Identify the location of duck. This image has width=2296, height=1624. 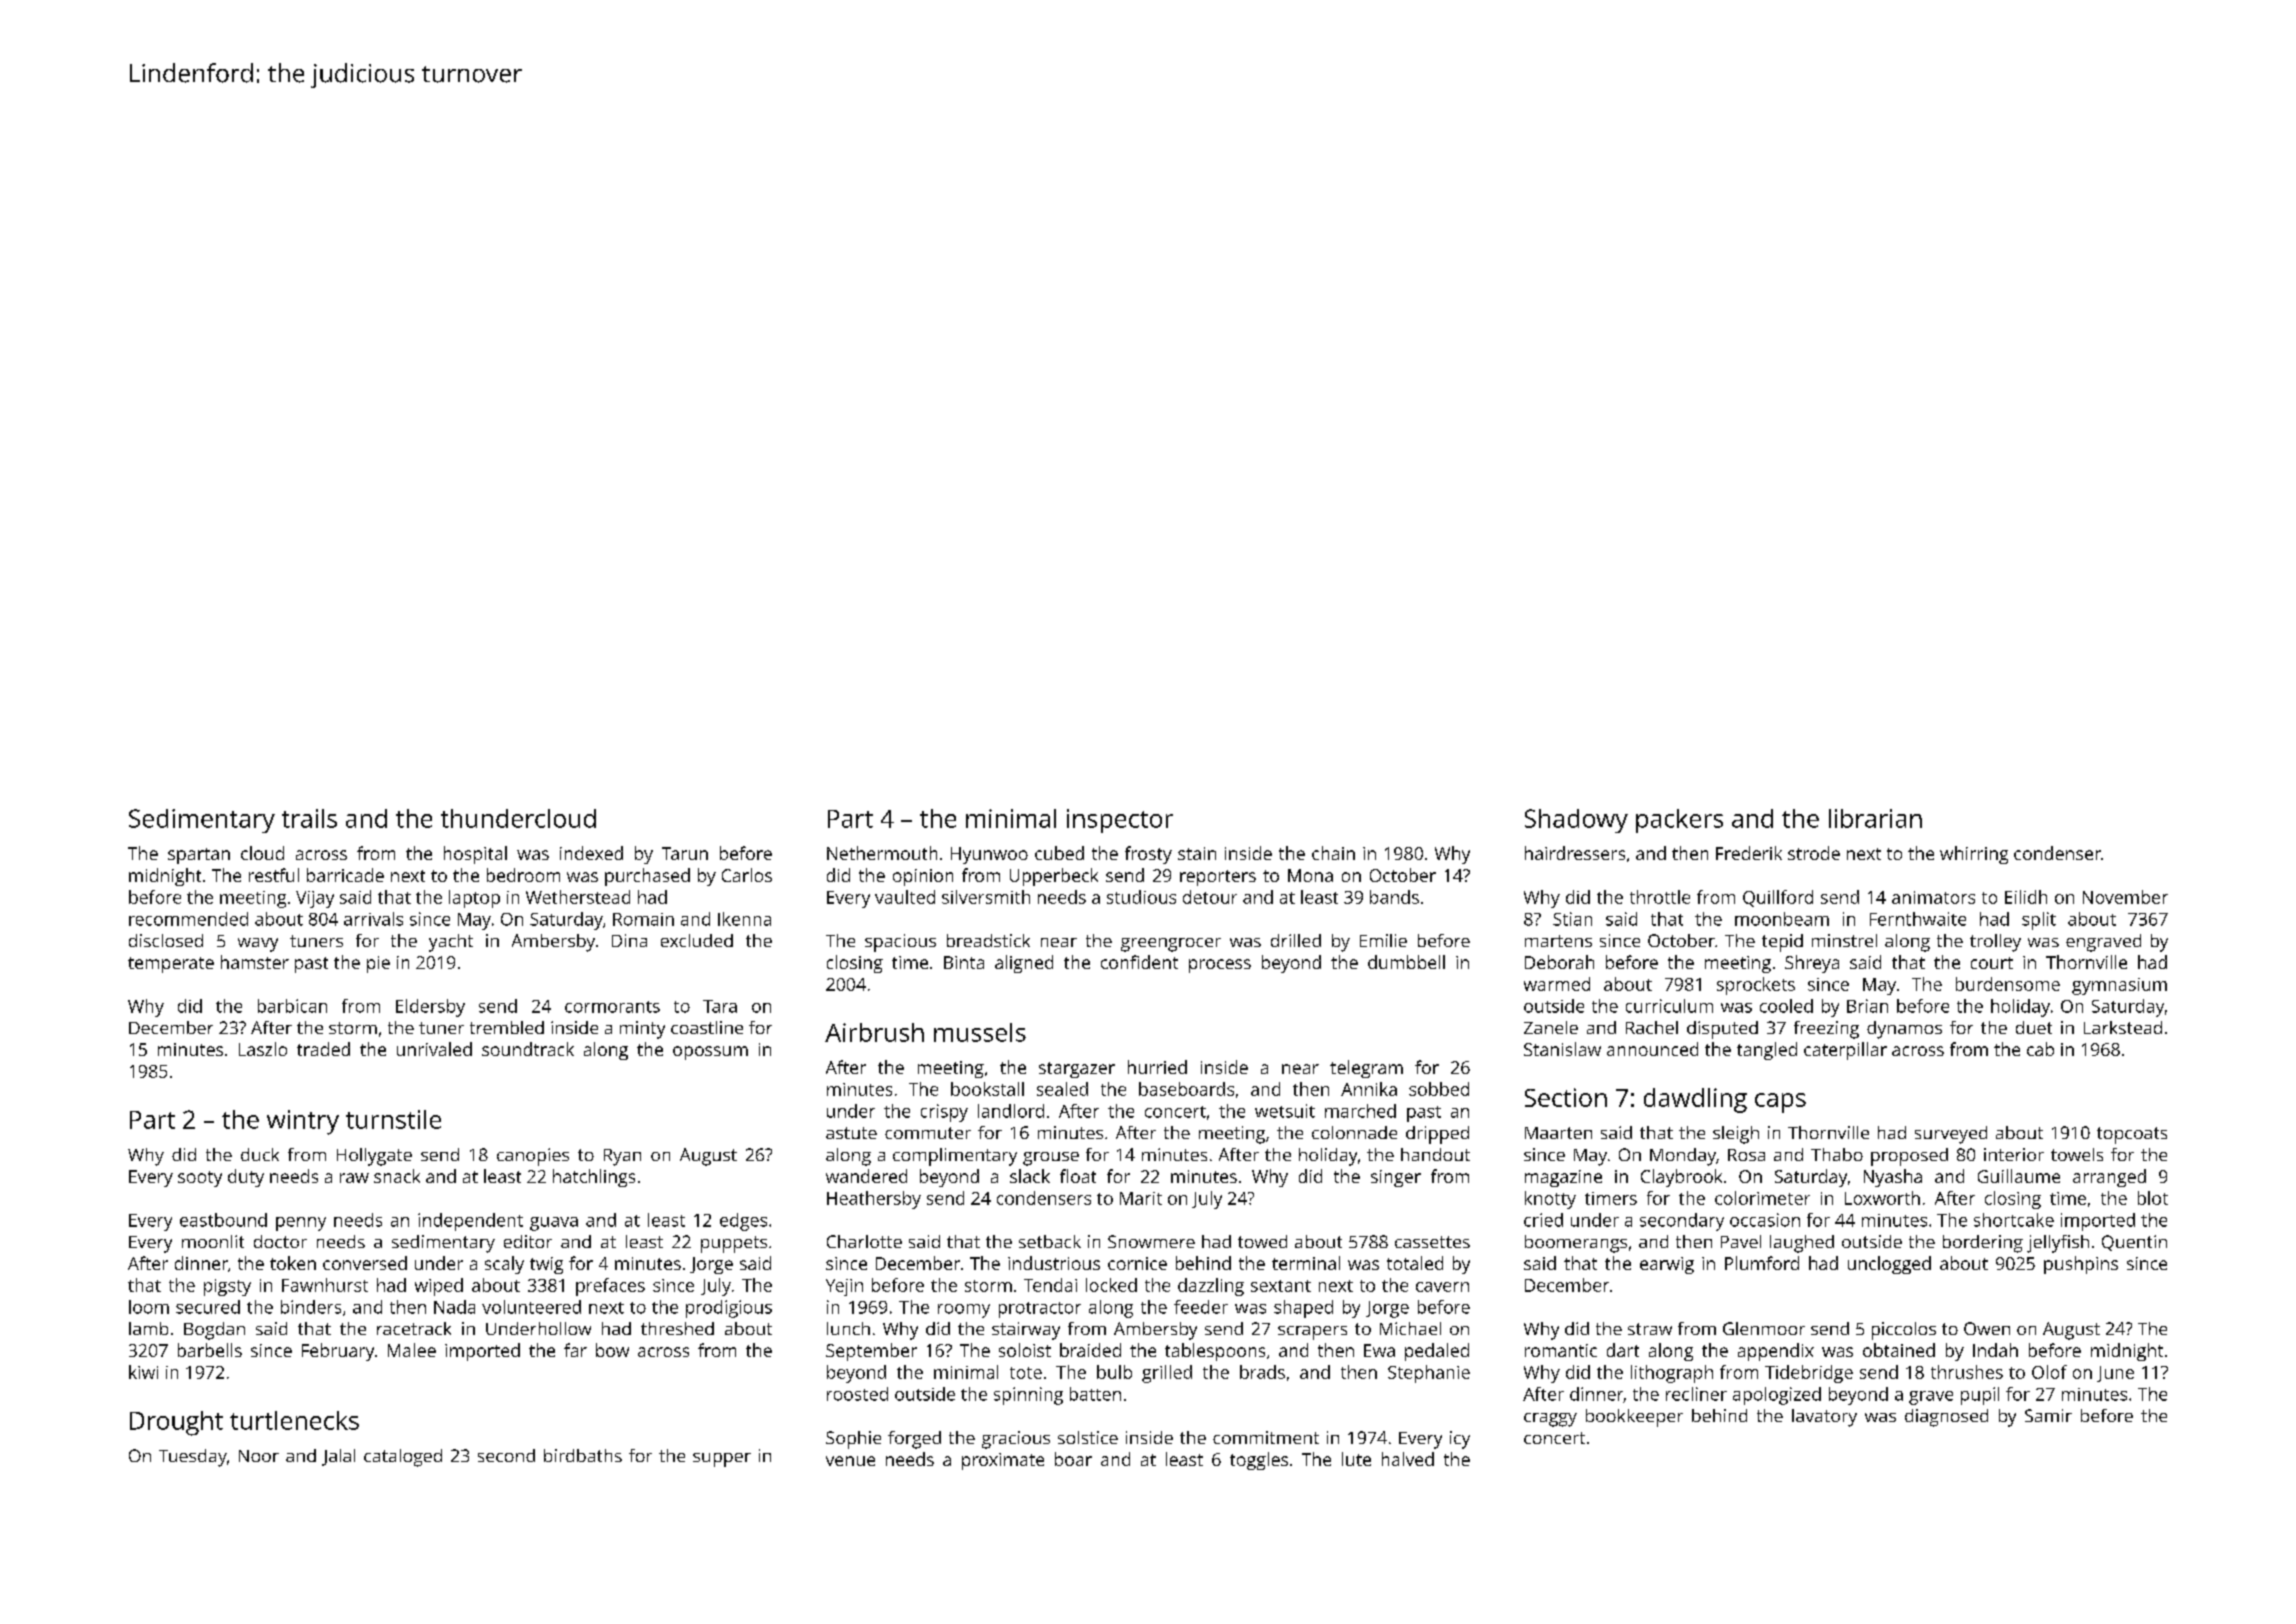
(260, 1154).
